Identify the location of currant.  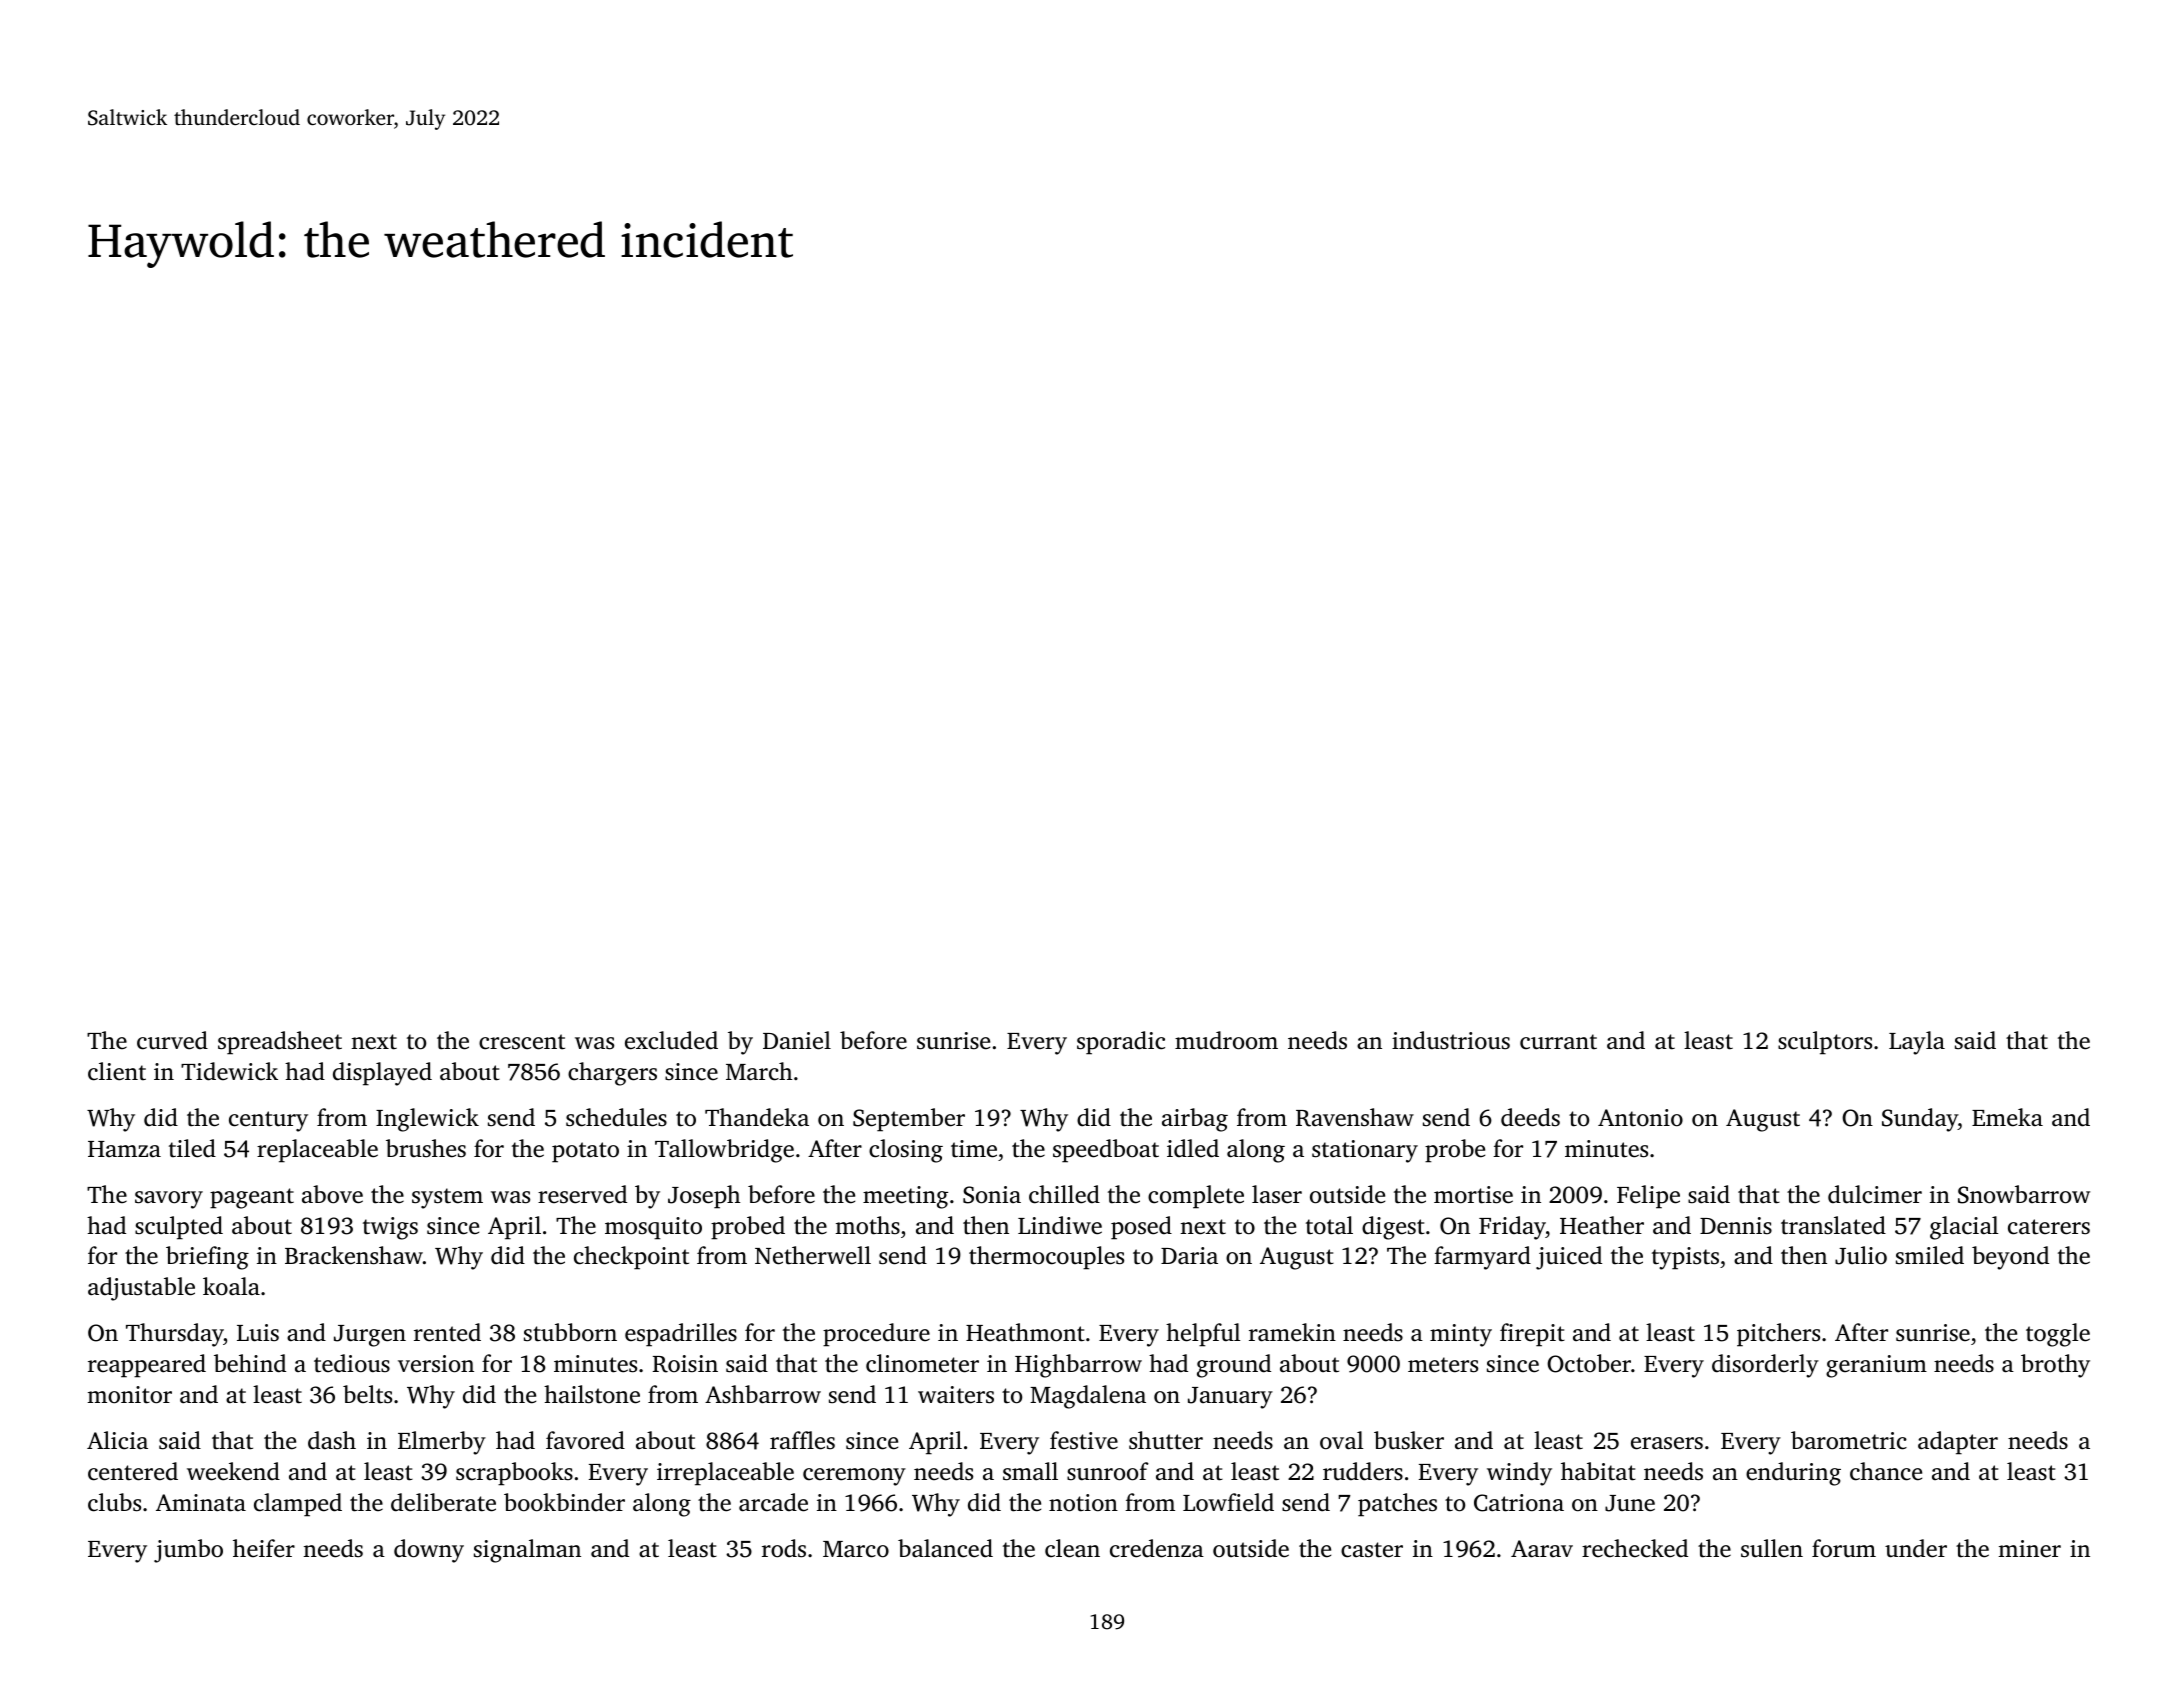
(1558, 1042).
